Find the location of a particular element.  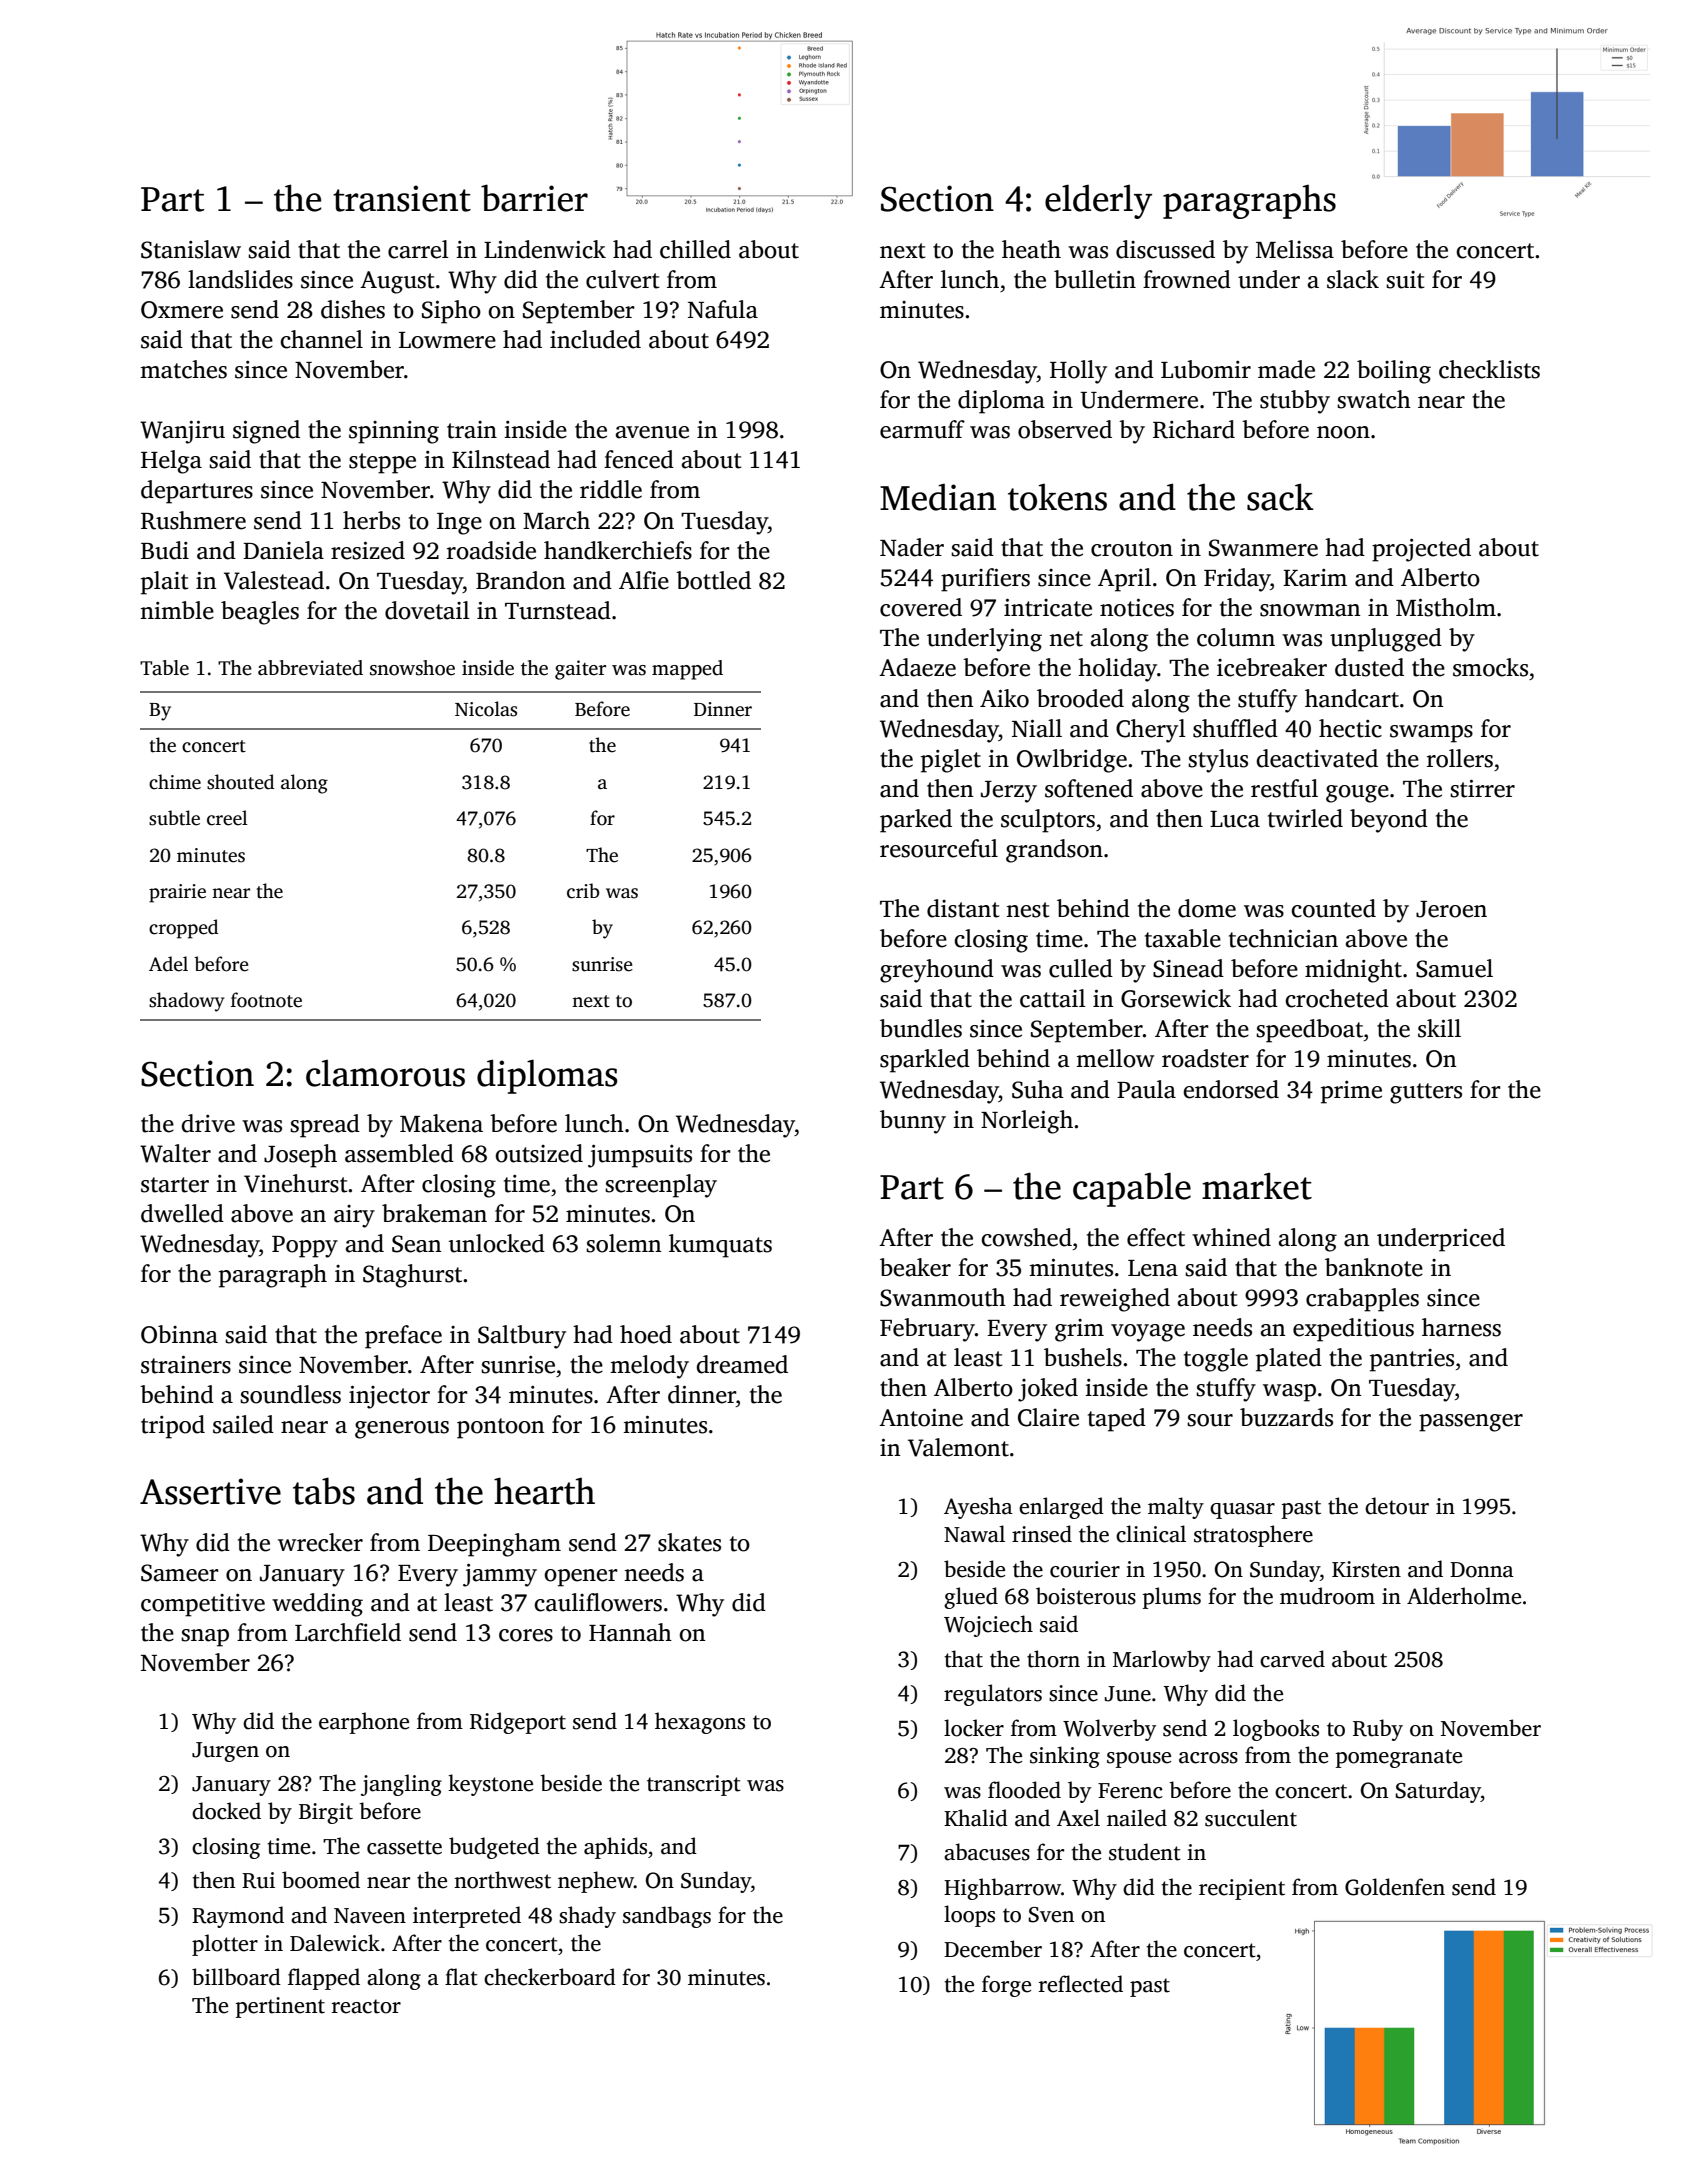

chilled is located at coordinates (695, 249).
